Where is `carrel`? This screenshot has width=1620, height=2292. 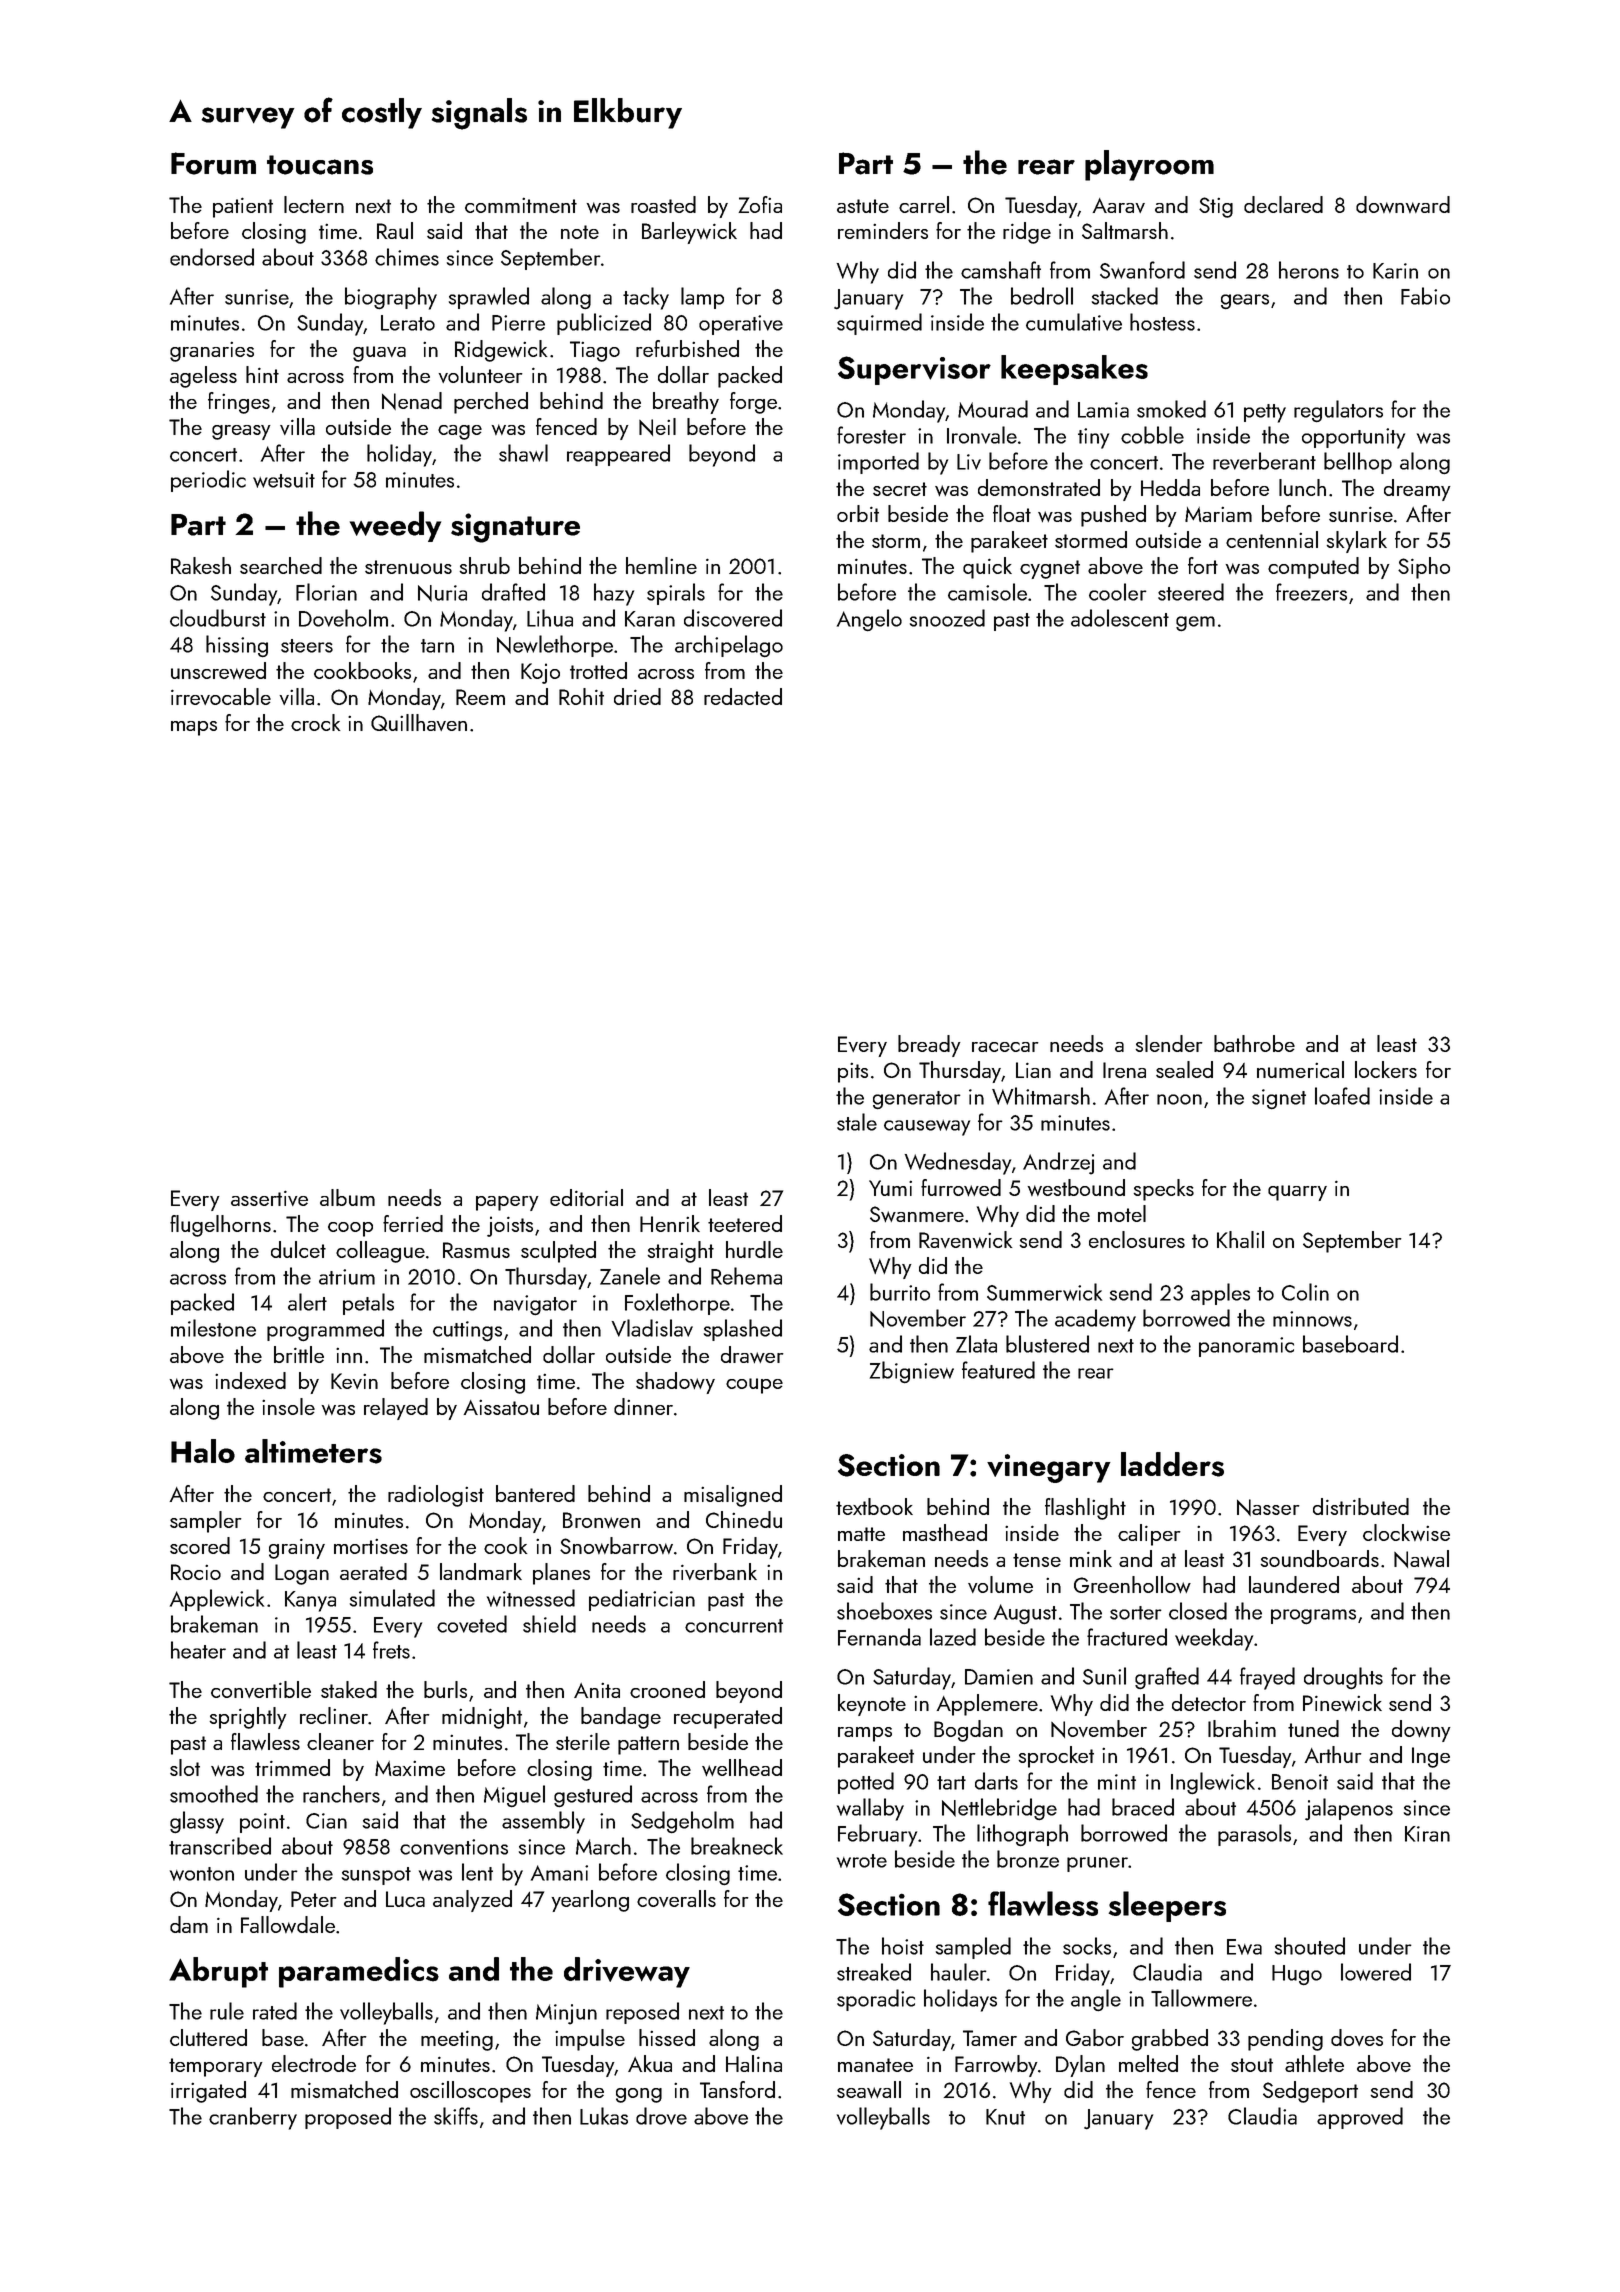
carrel is located at coordinates (924, 204).
